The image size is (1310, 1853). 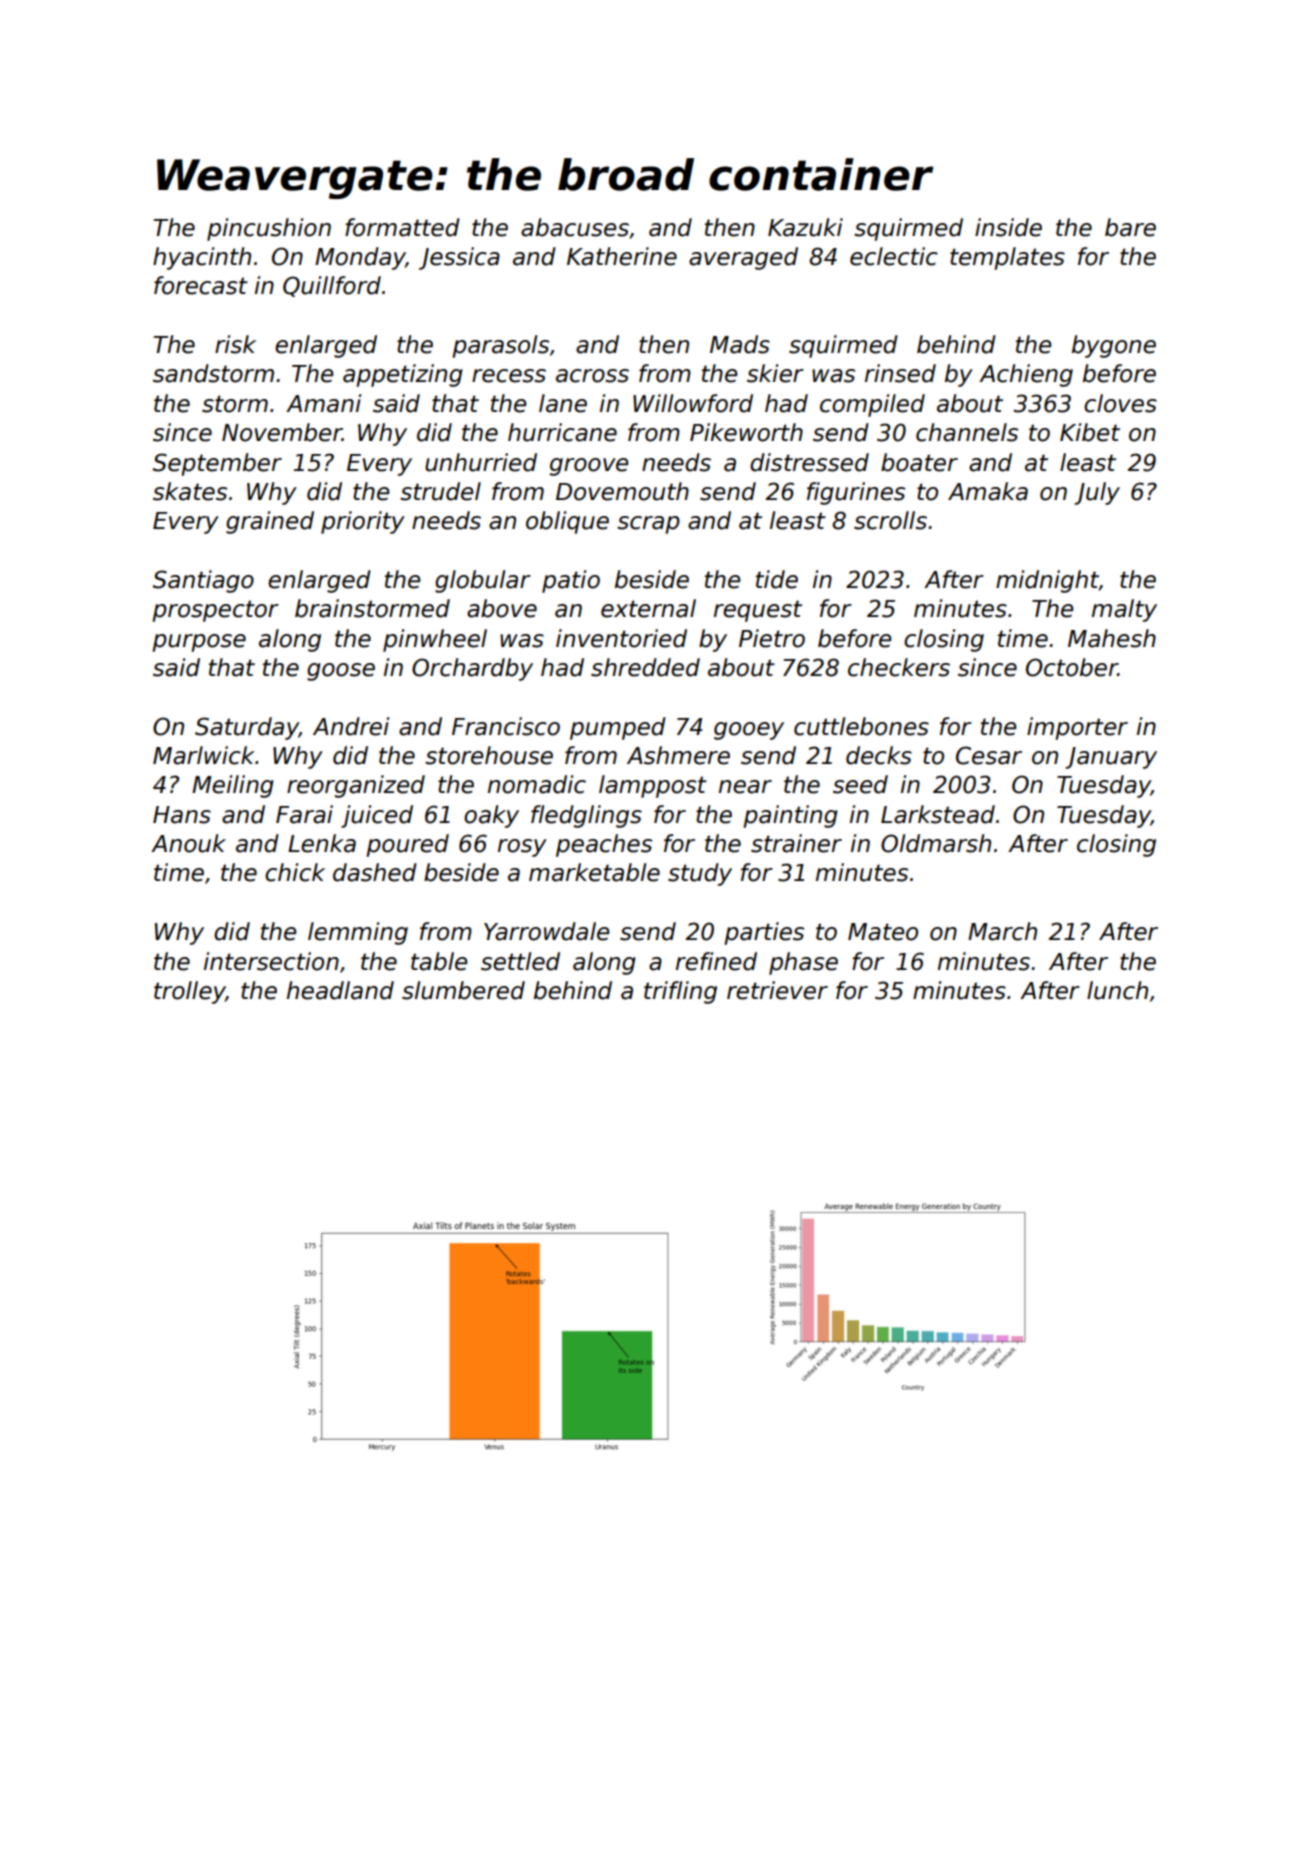 What do you see at coordinates (1112, 638) in the page?
I see `Mahesh` at bounding box center [1112, 638].
